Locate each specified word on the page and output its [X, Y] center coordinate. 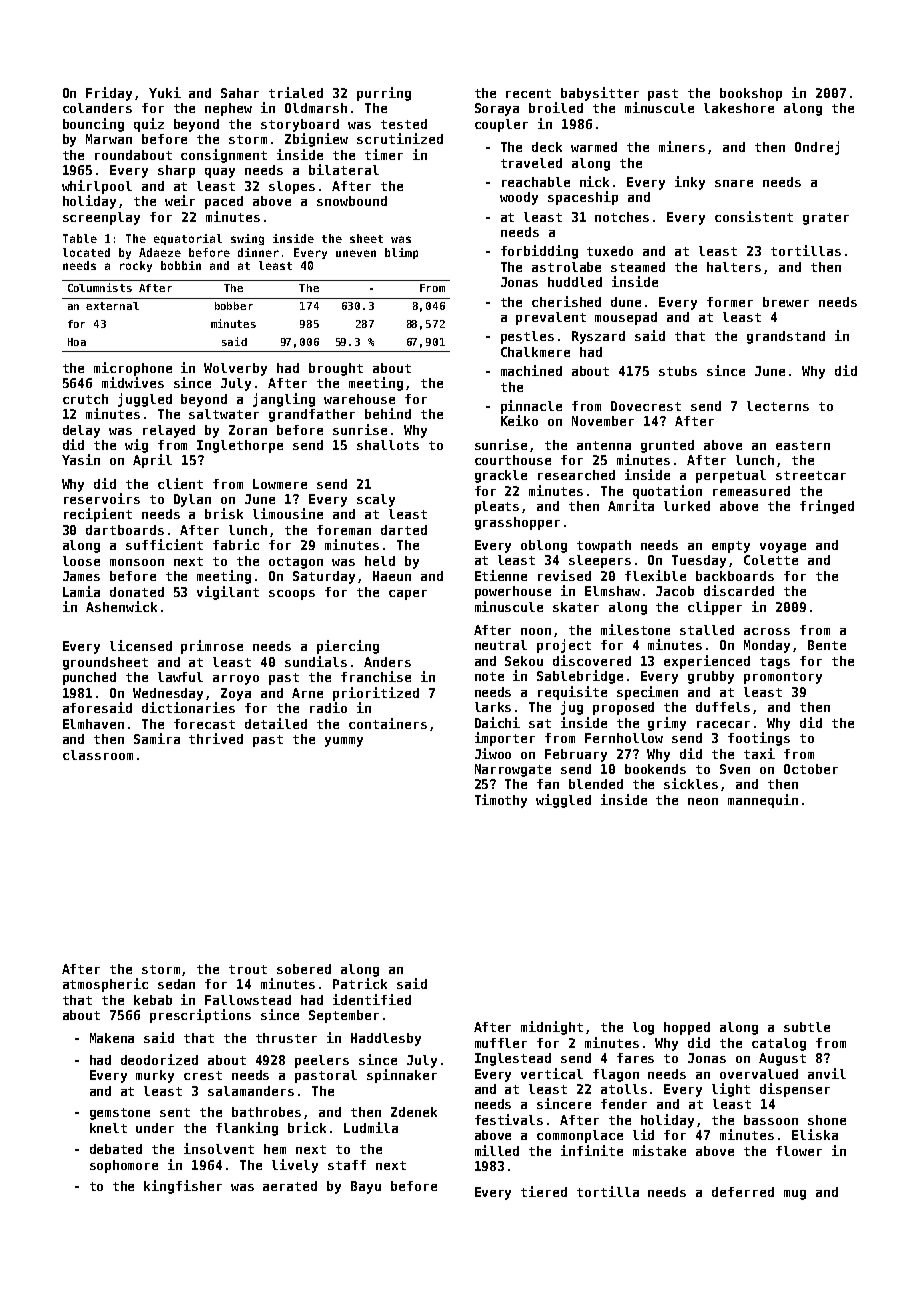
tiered [544, 1191]
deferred [743, 1192]
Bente [827, 645]
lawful [180, 677]
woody [519, 198]
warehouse [359, 399]
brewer [786, 302]
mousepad [626, 318]
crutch [85, 399]
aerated [290, 1186]
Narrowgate [513, 770]
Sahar [240, 93]
